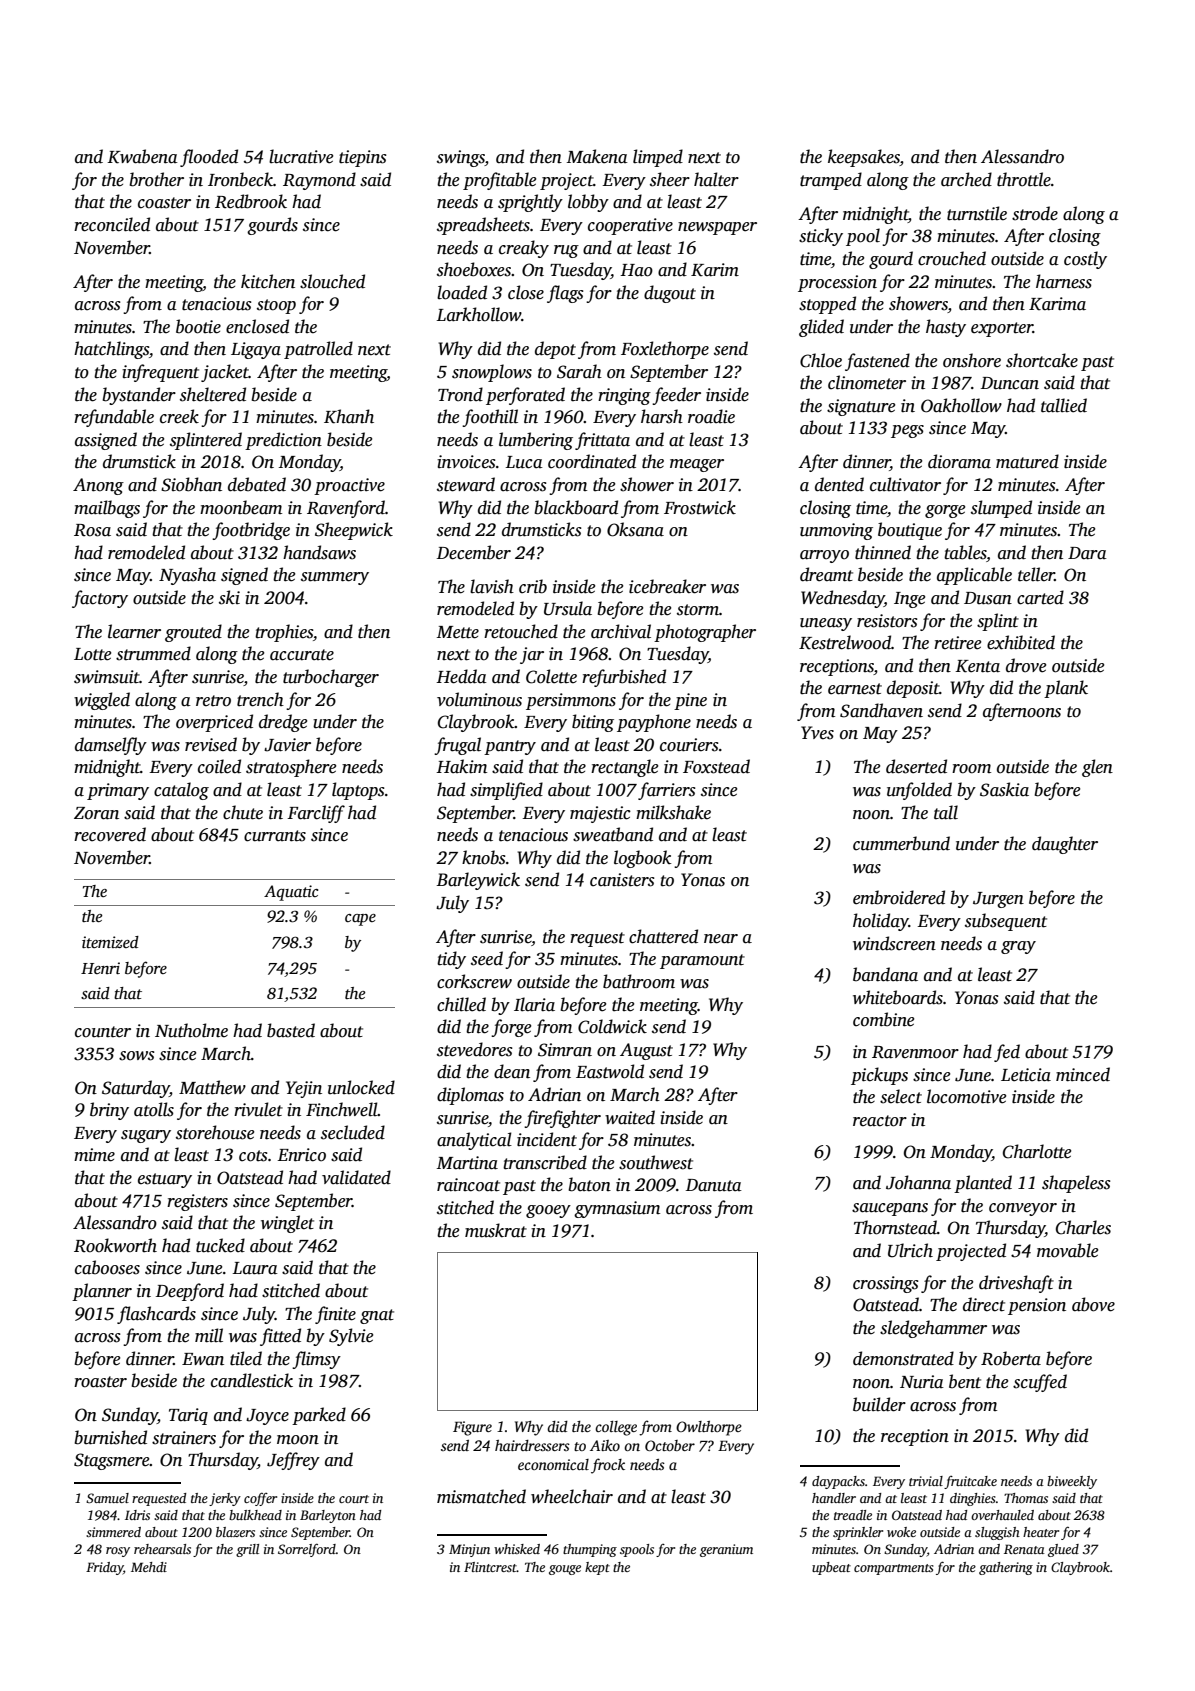 This page has width=1195, height=1691. I want to click on Foxstead, so click(716, 766).
